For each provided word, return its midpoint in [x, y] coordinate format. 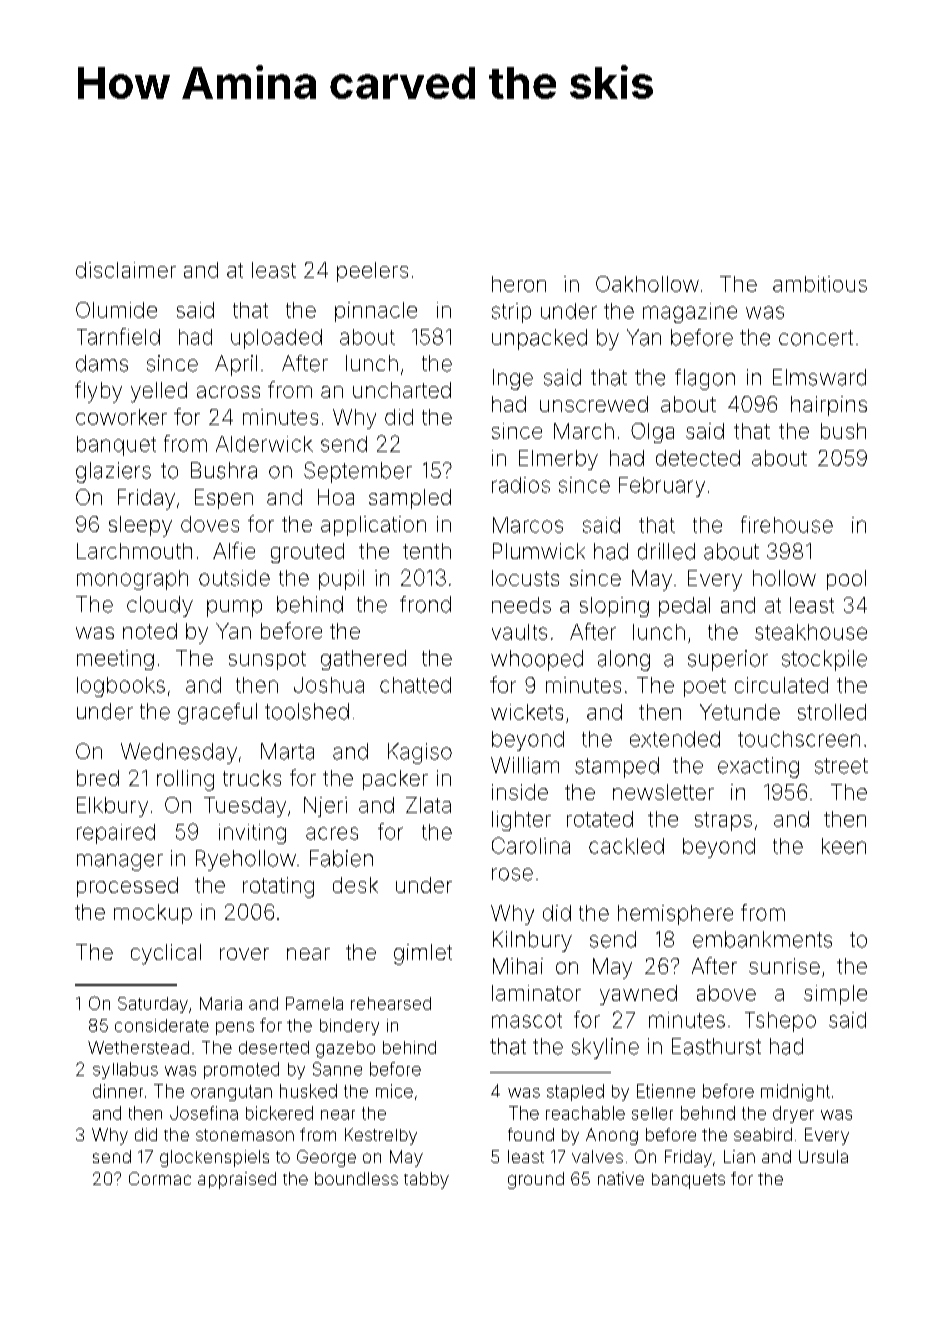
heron [519, 284]
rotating [278, 887]
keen [844, 846]
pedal [684, 607]
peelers [372, 272]
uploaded [276, 339]
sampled [410, 499]
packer [395, 780]
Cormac [160, 1178]
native [621, 1178]
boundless [356, 1178]
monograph [132, 580]
